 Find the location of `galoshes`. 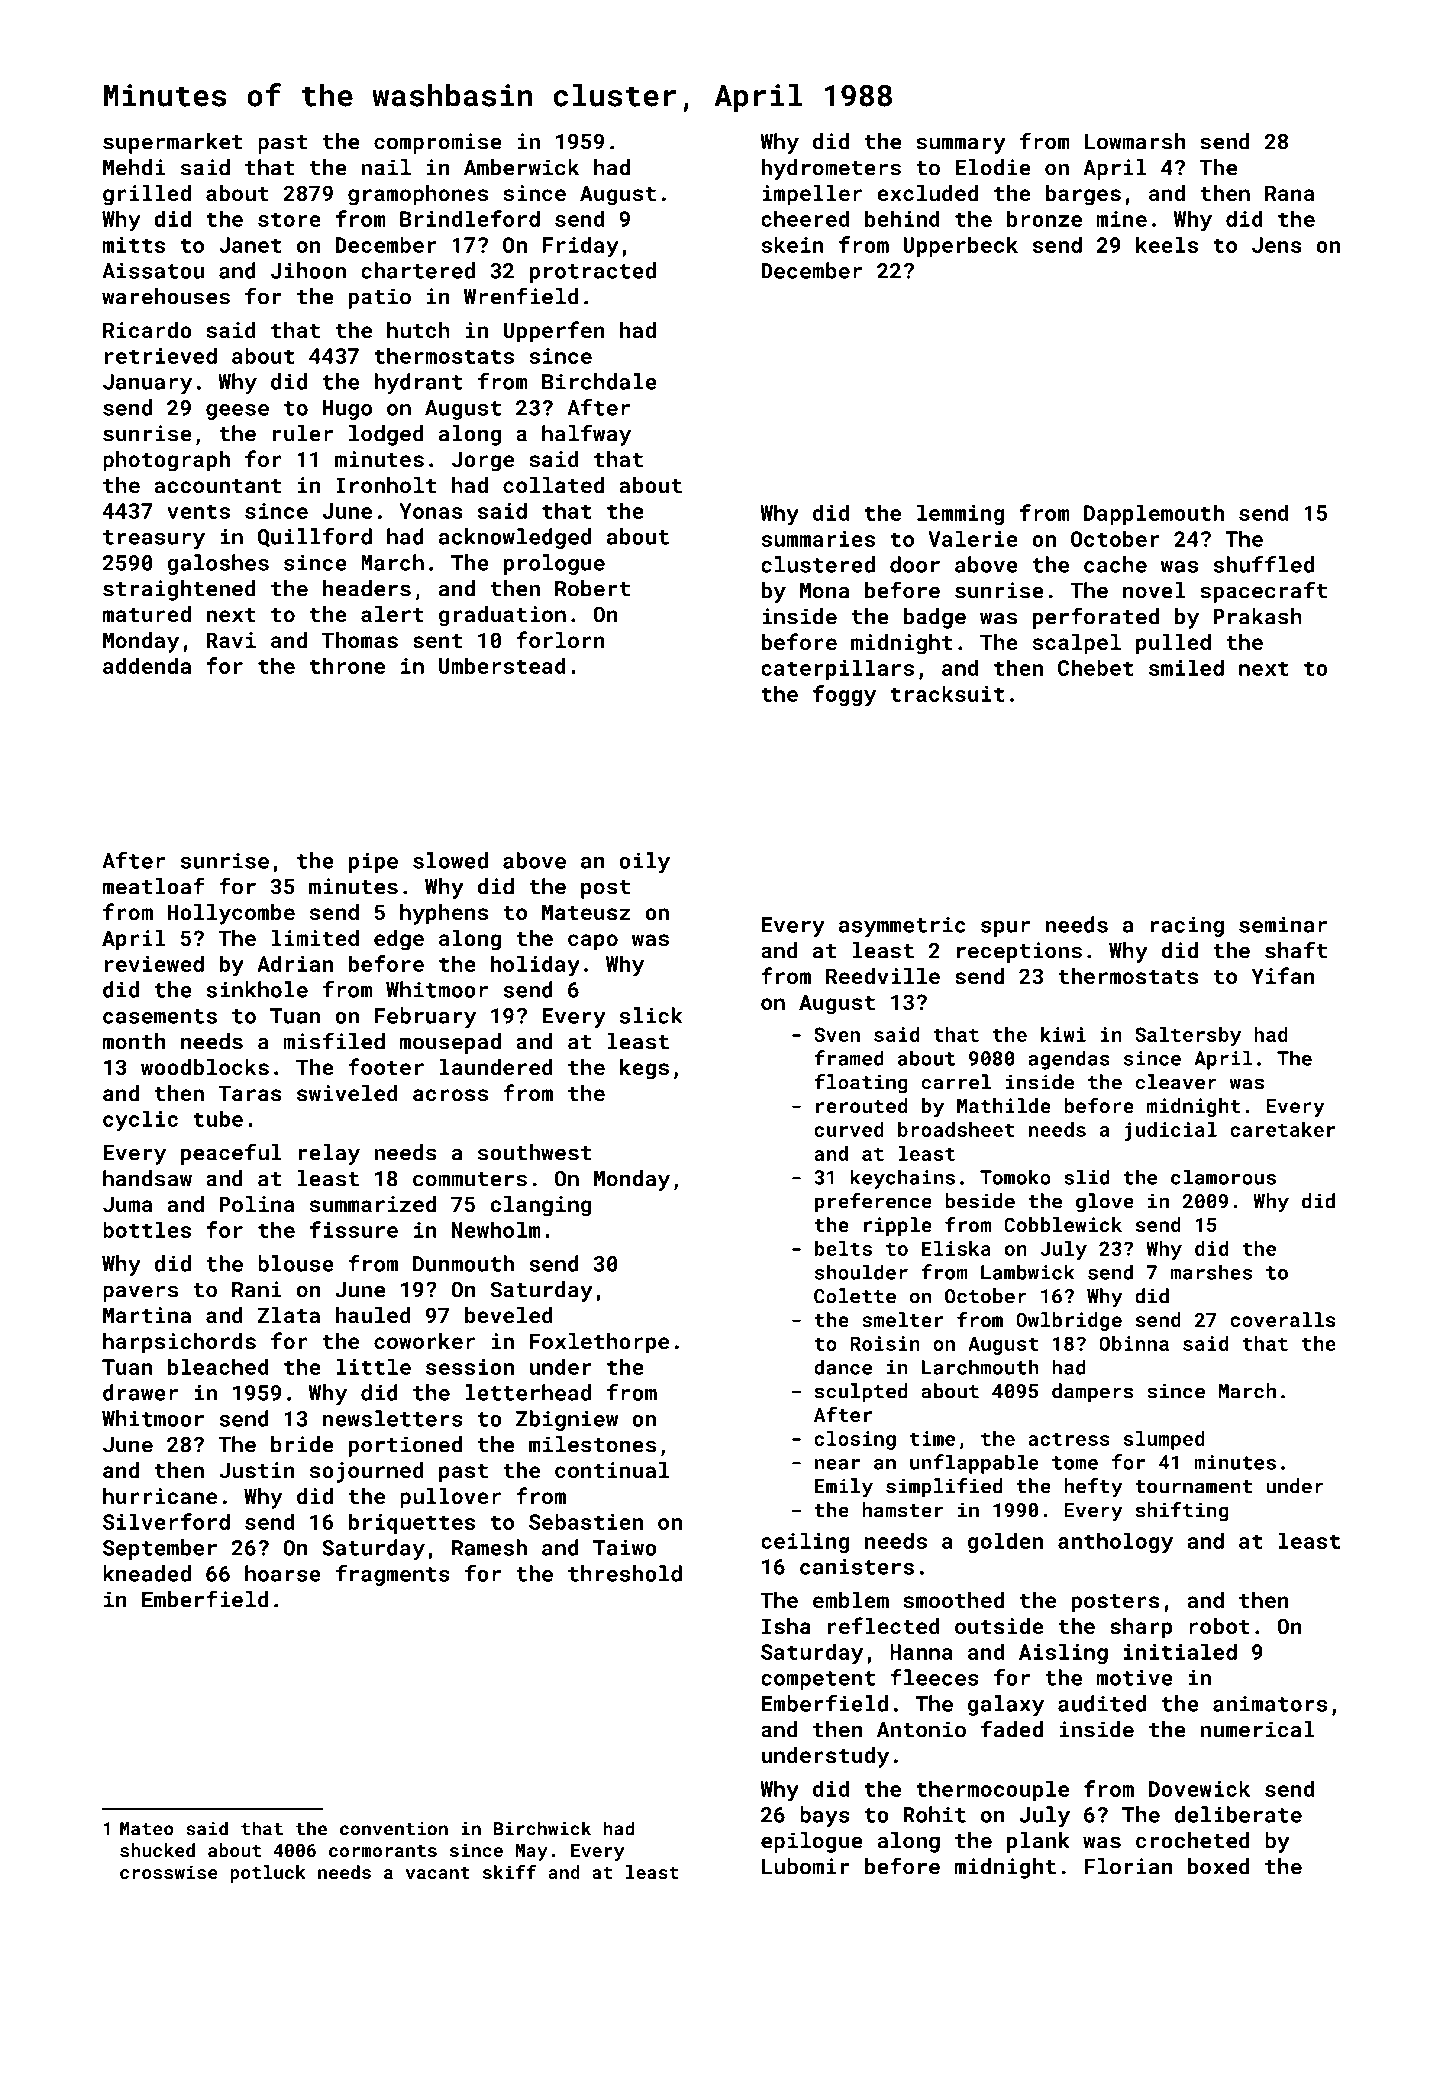

galoshes is located at coordinates (218, 564).
